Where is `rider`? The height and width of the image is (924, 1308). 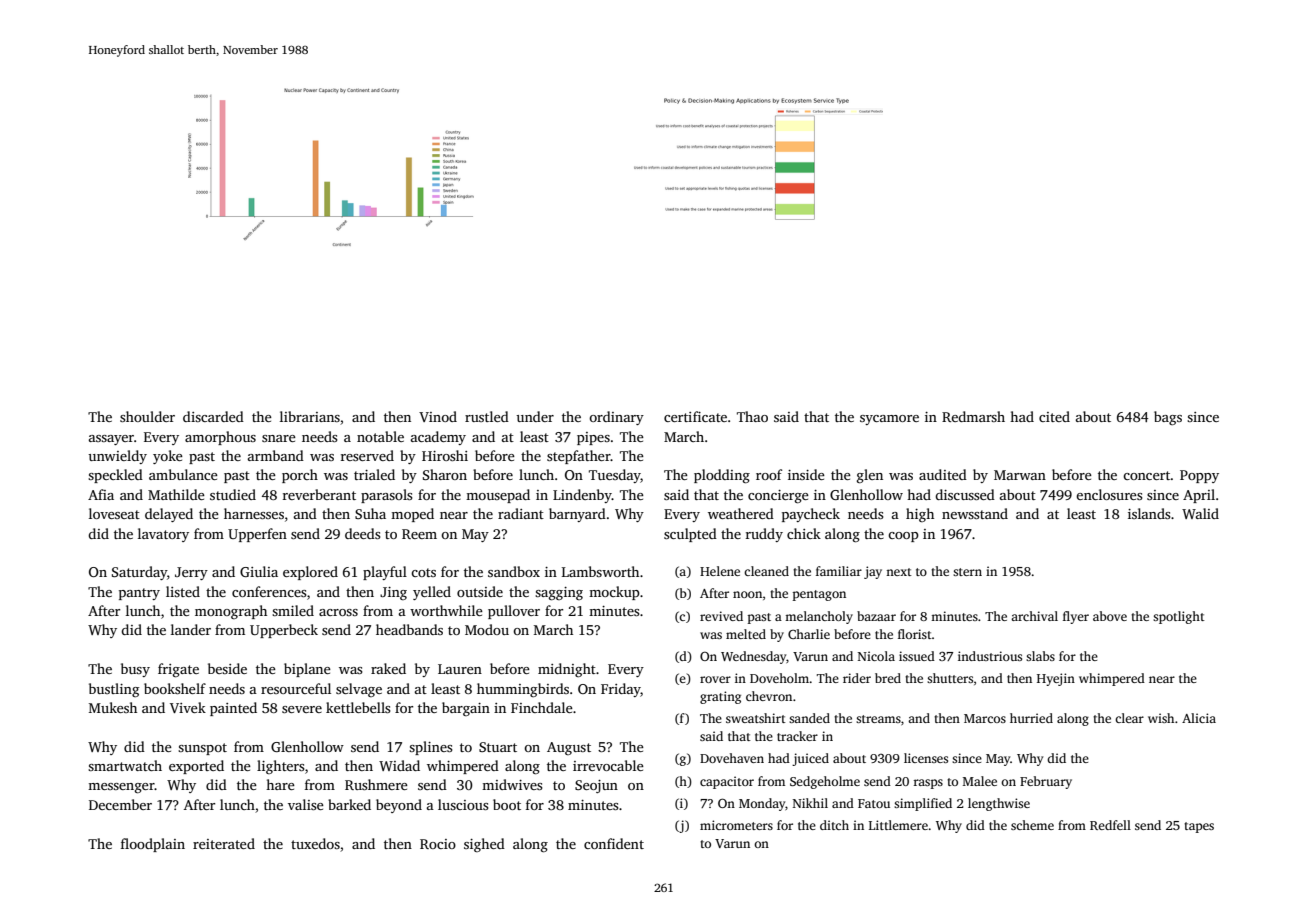
rider is located at coordinates (857, 678).
